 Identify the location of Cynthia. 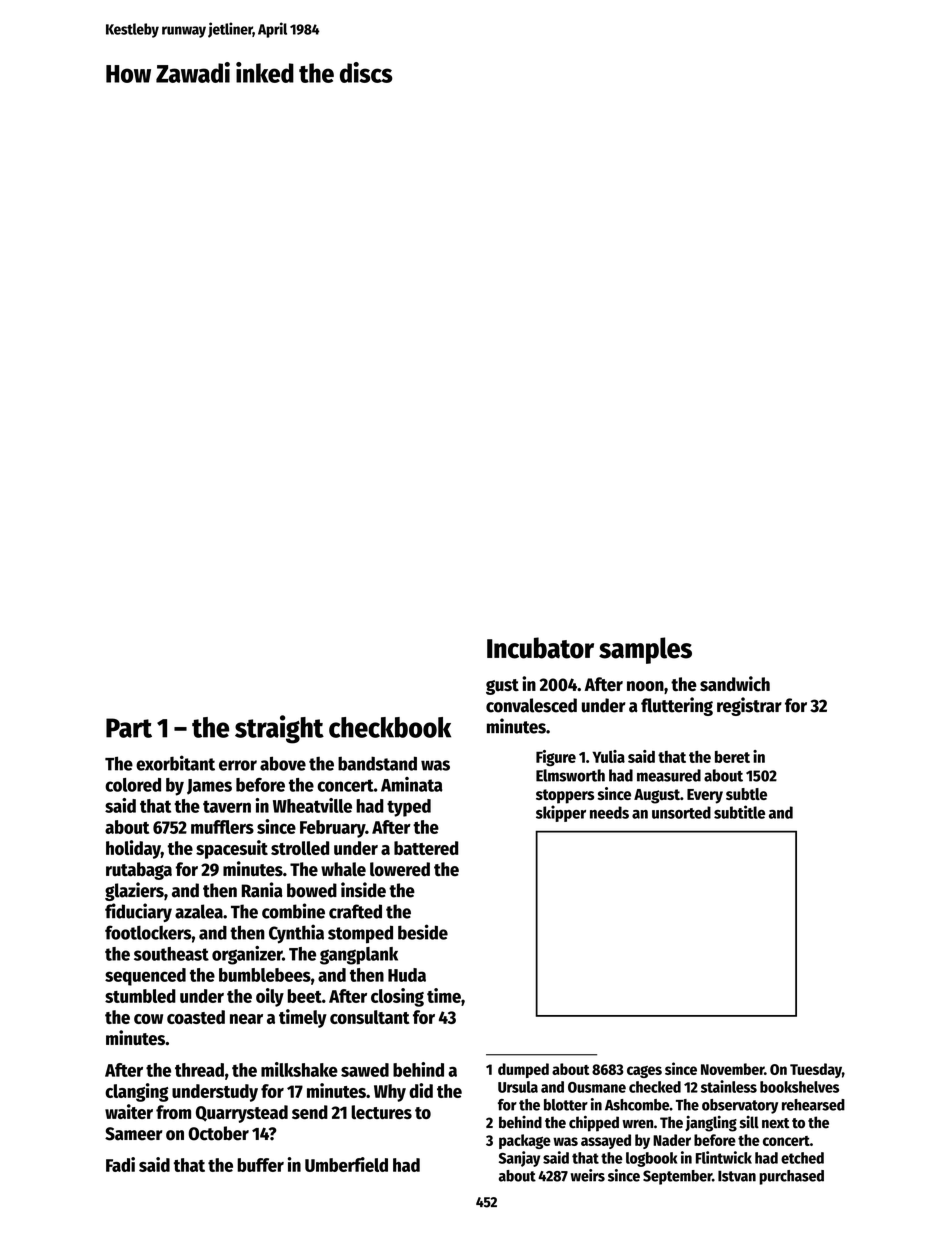
(296, 934).
